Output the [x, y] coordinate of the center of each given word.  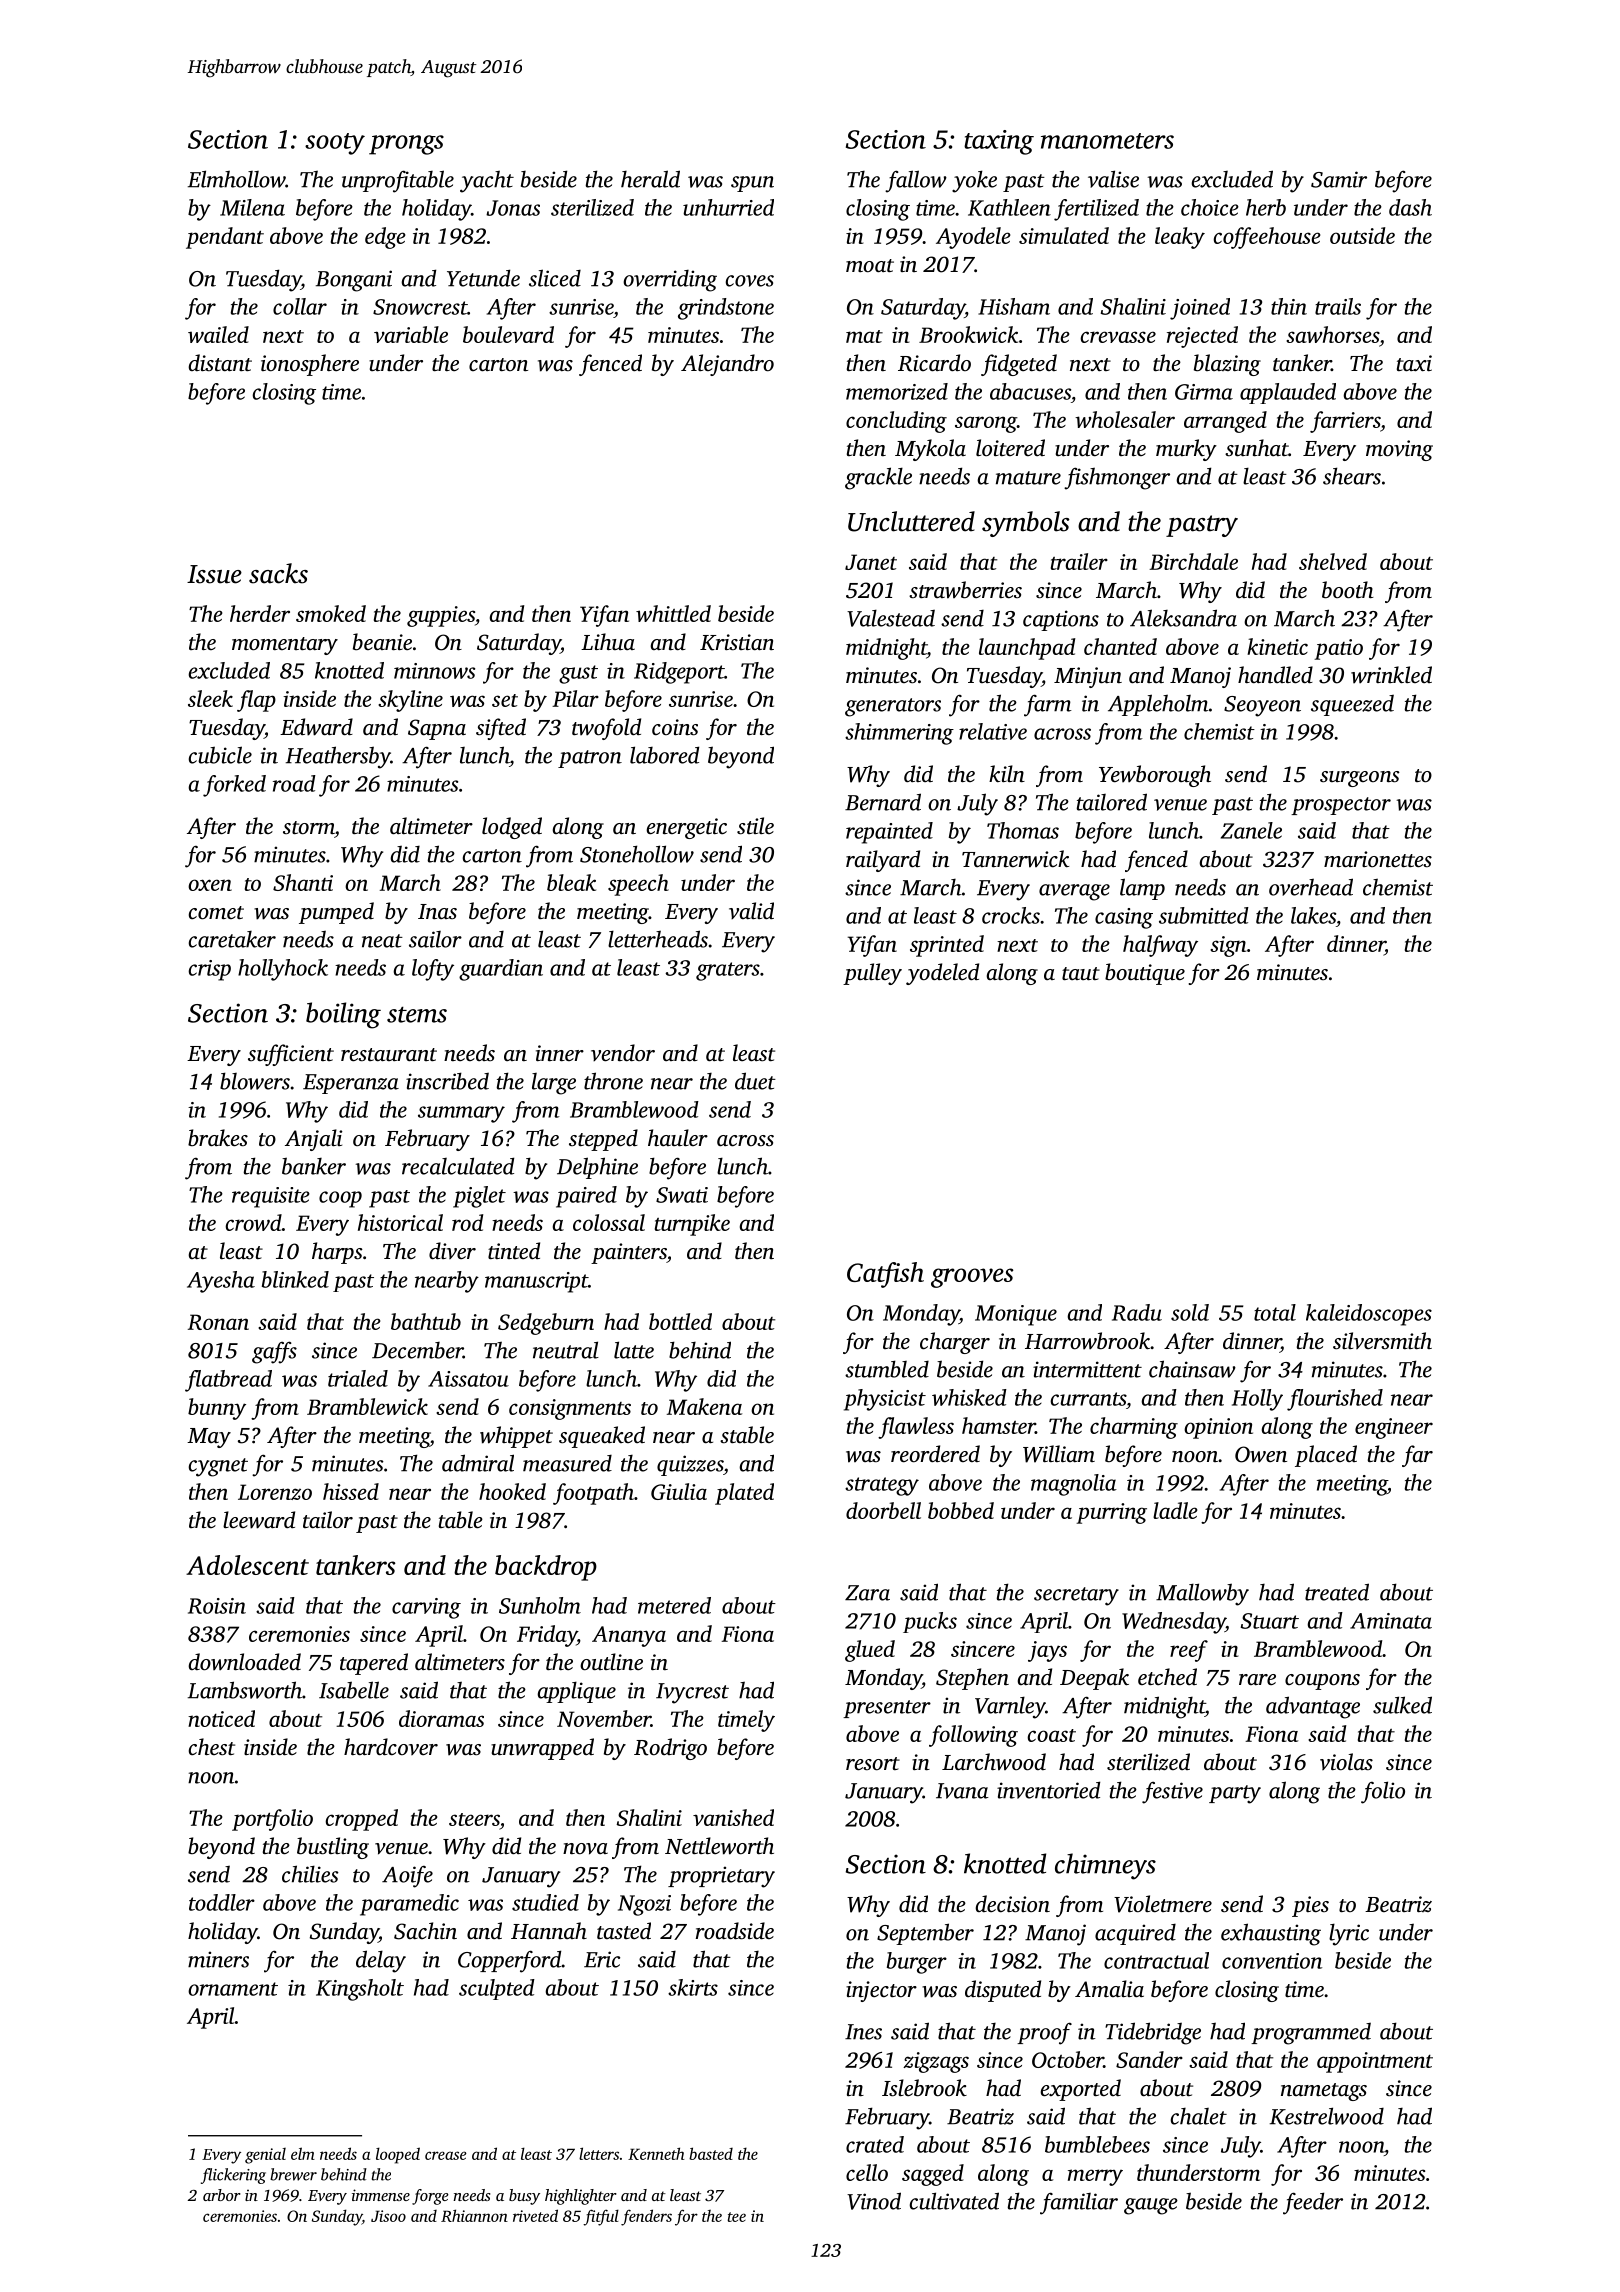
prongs [406, 145]
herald [650, 179]
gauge [1151, 2206]
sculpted [497, 1989]
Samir [1339, 179]
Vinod [874, 2201]
